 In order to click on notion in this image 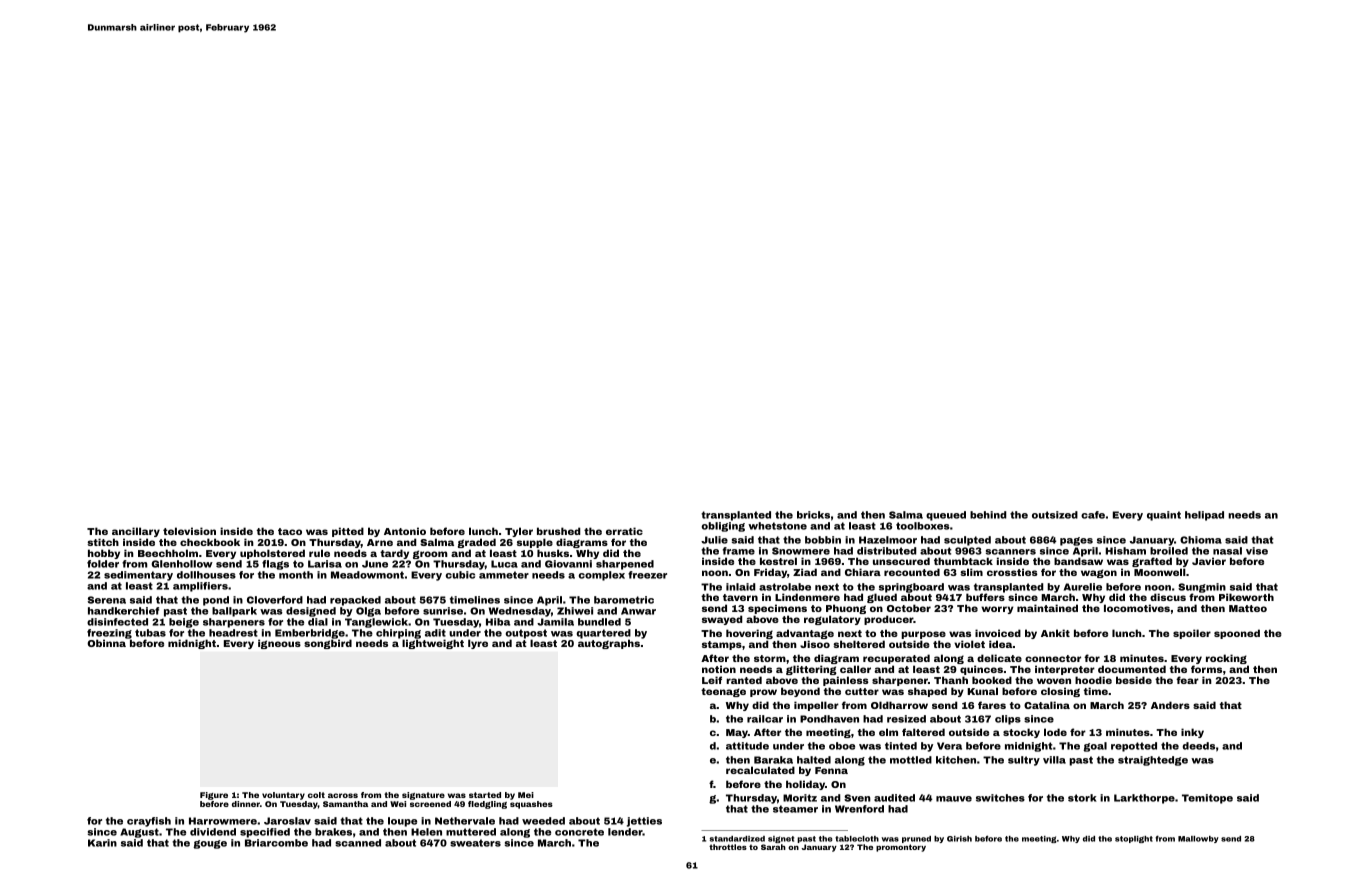, I will do `click(719, 669)`.
